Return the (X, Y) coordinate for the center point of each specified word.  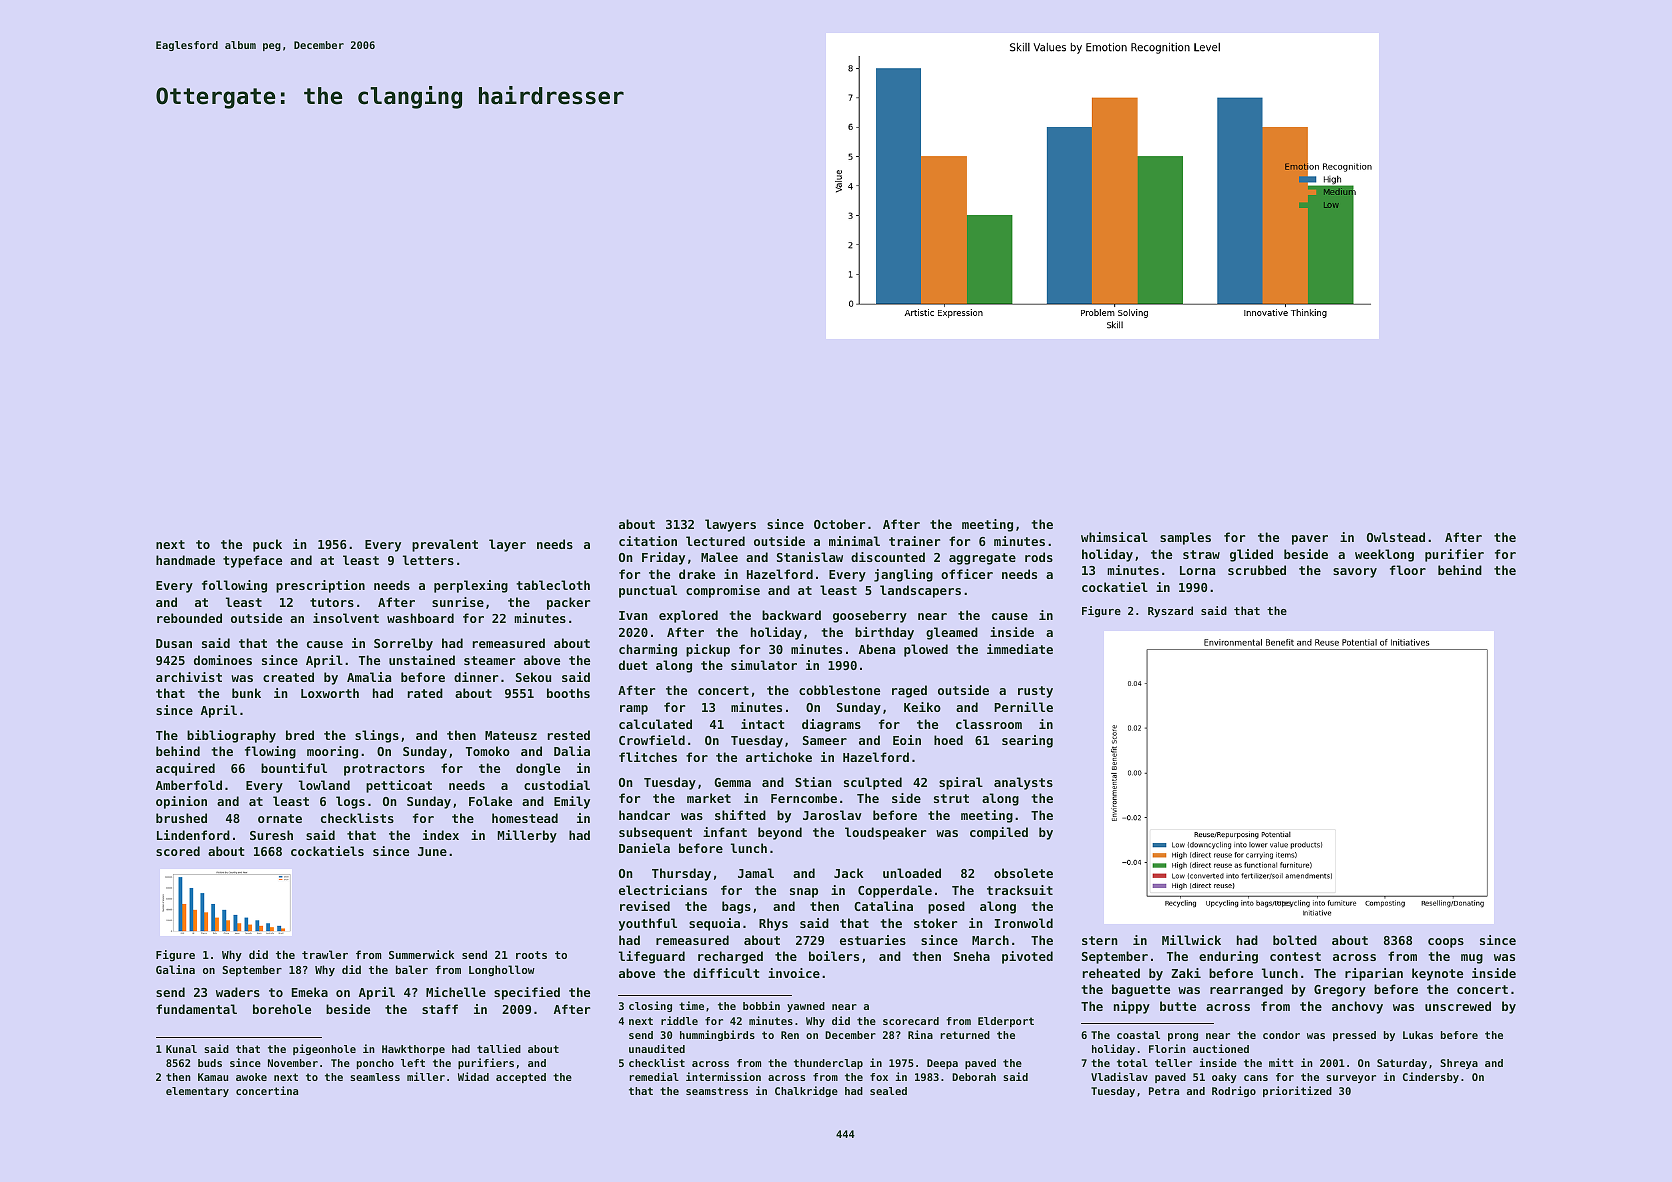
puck (267, 545)
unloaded (912, 873)
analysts (1023, 783)
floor (1408, 570)
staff (440, 1009)
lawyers (730, 525)
